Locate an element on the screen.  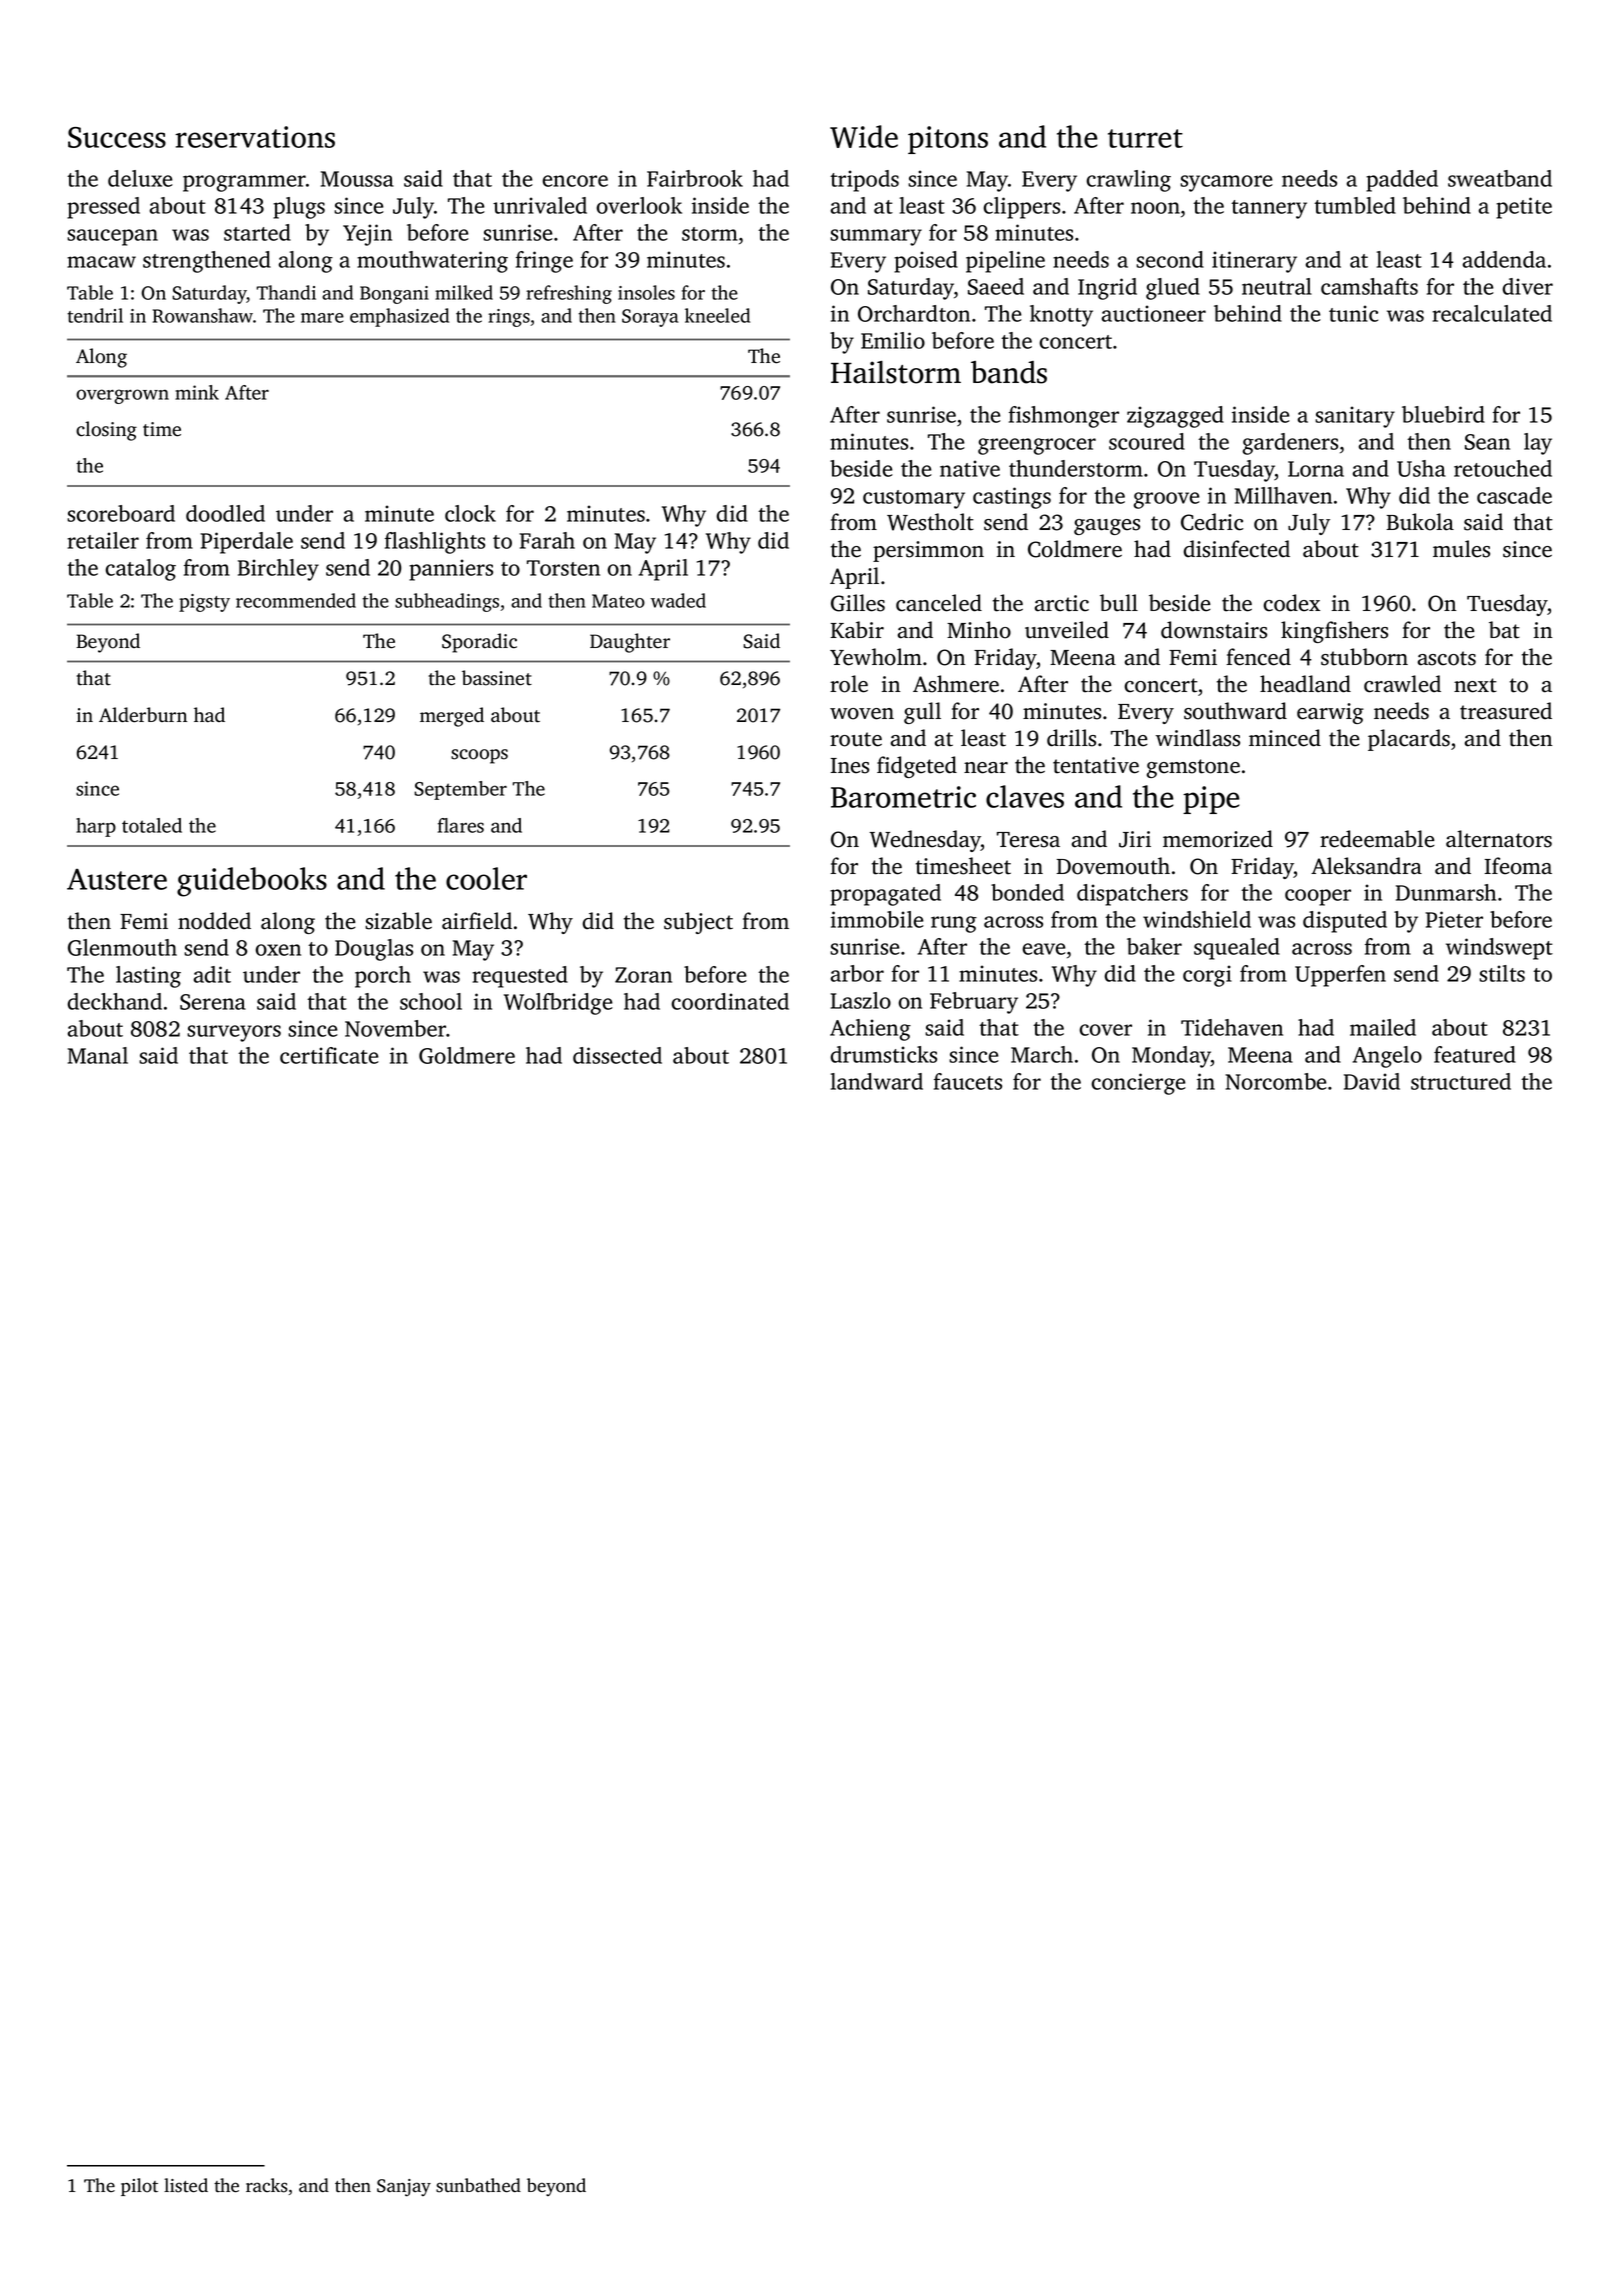
emphasized is located at coordinates (399, 317).
